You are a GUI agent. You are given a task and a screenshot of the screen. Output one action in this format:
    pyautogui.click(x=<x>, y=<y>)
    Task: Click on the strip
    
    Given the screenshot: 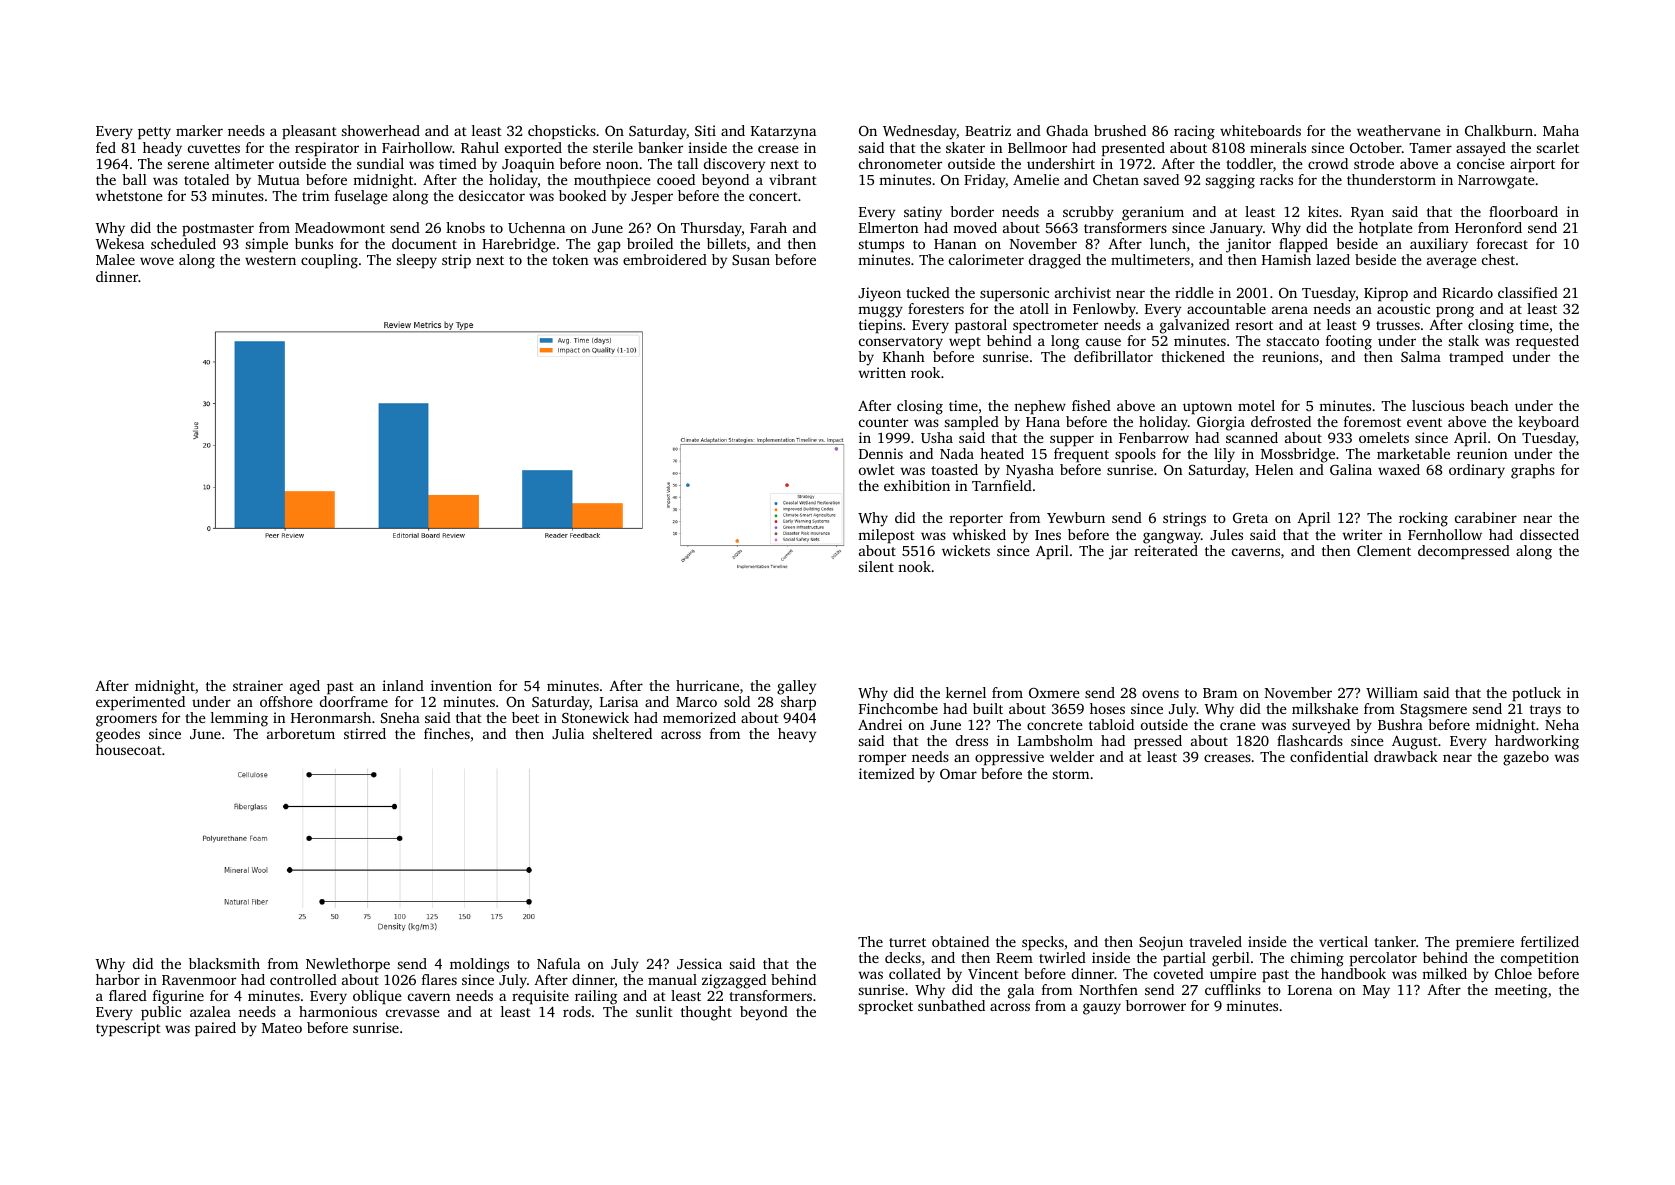 What is the action you would take?
    pyautogui.click(x=456, y=261)
